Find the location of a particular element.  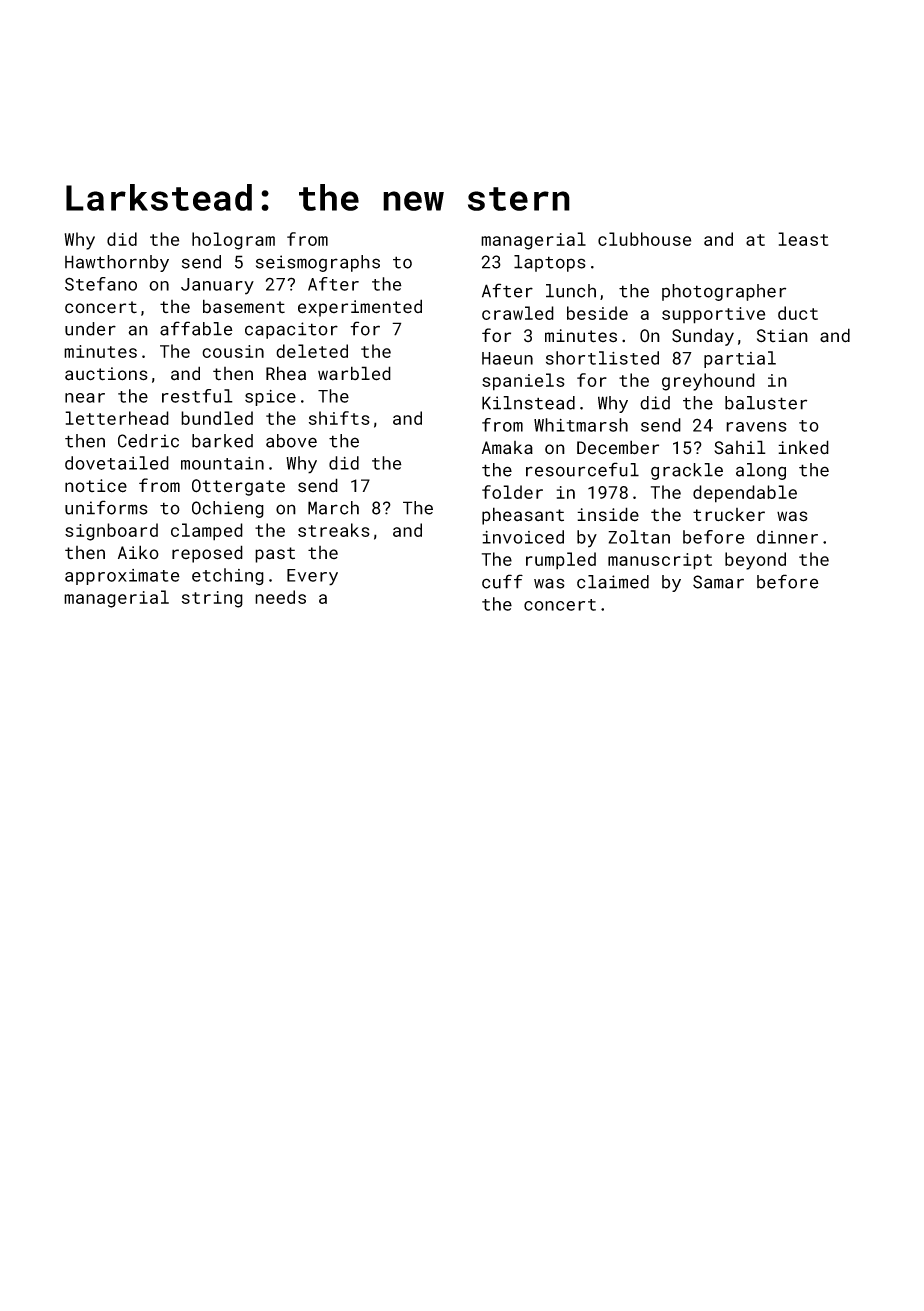

clubhouse is located at coordinates (644, 239).
